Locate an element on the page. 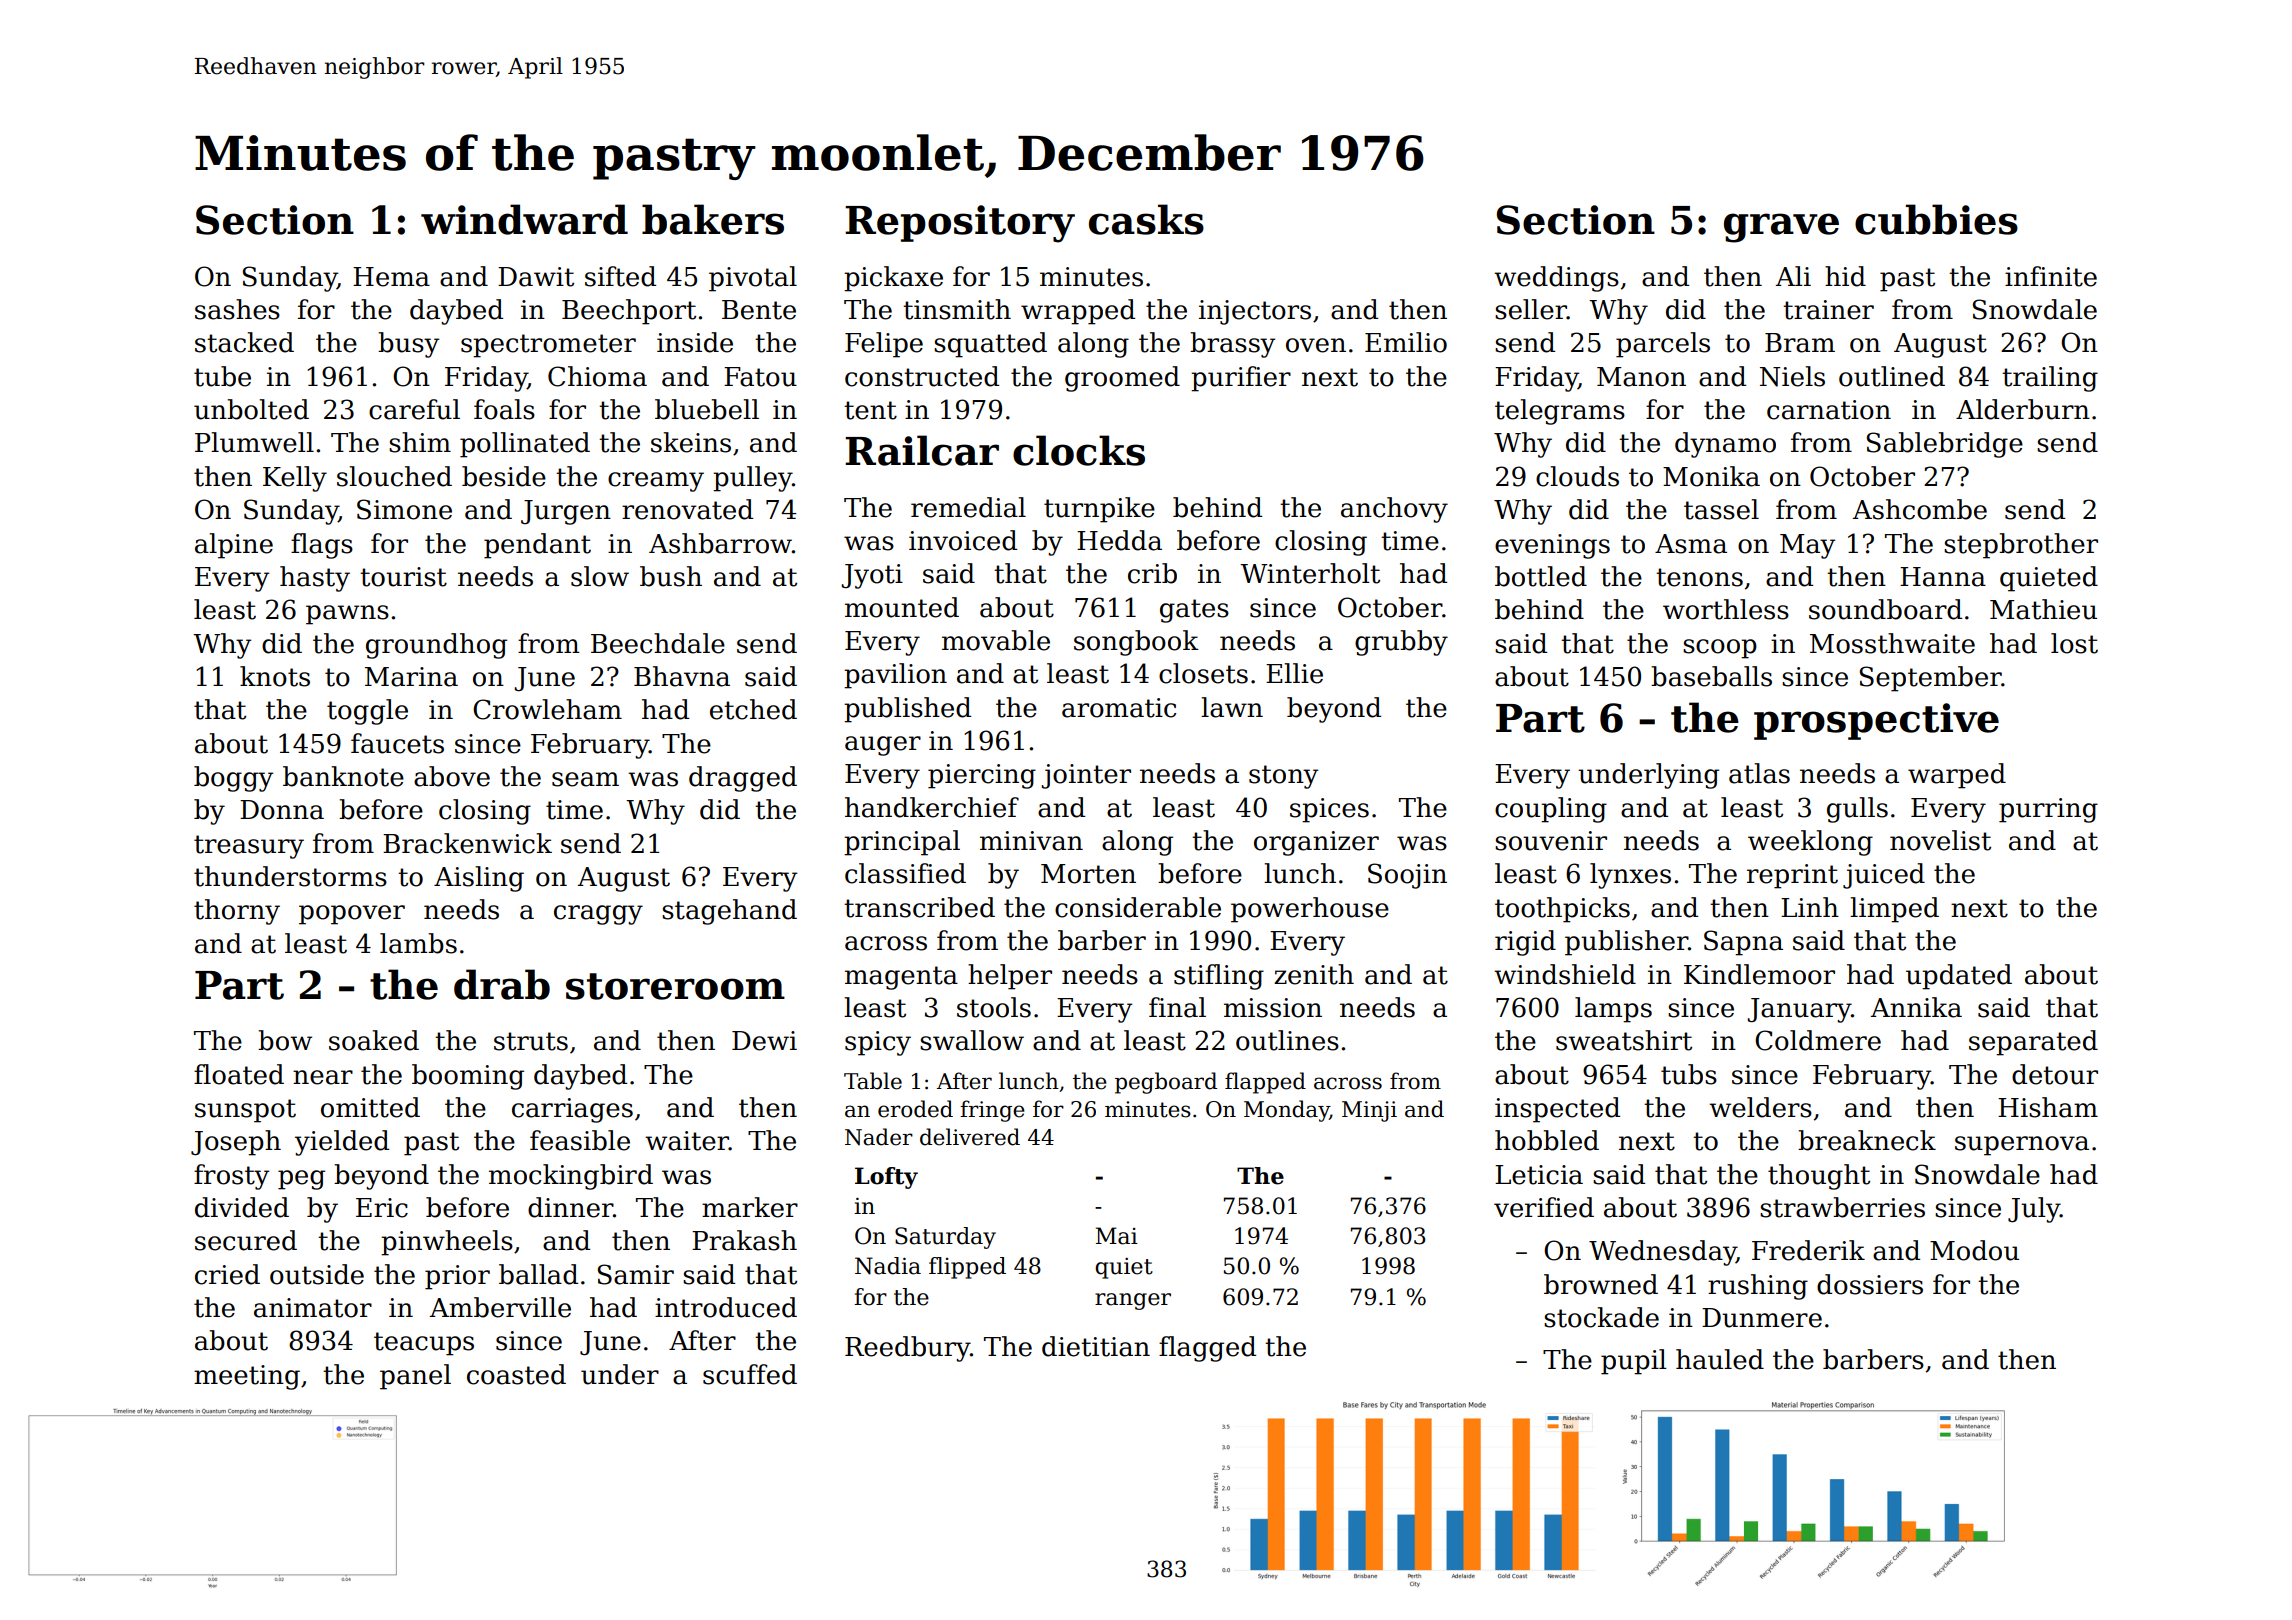 This page has height=1620, width=2292. meeting is located at coordinates (247, 1377).
